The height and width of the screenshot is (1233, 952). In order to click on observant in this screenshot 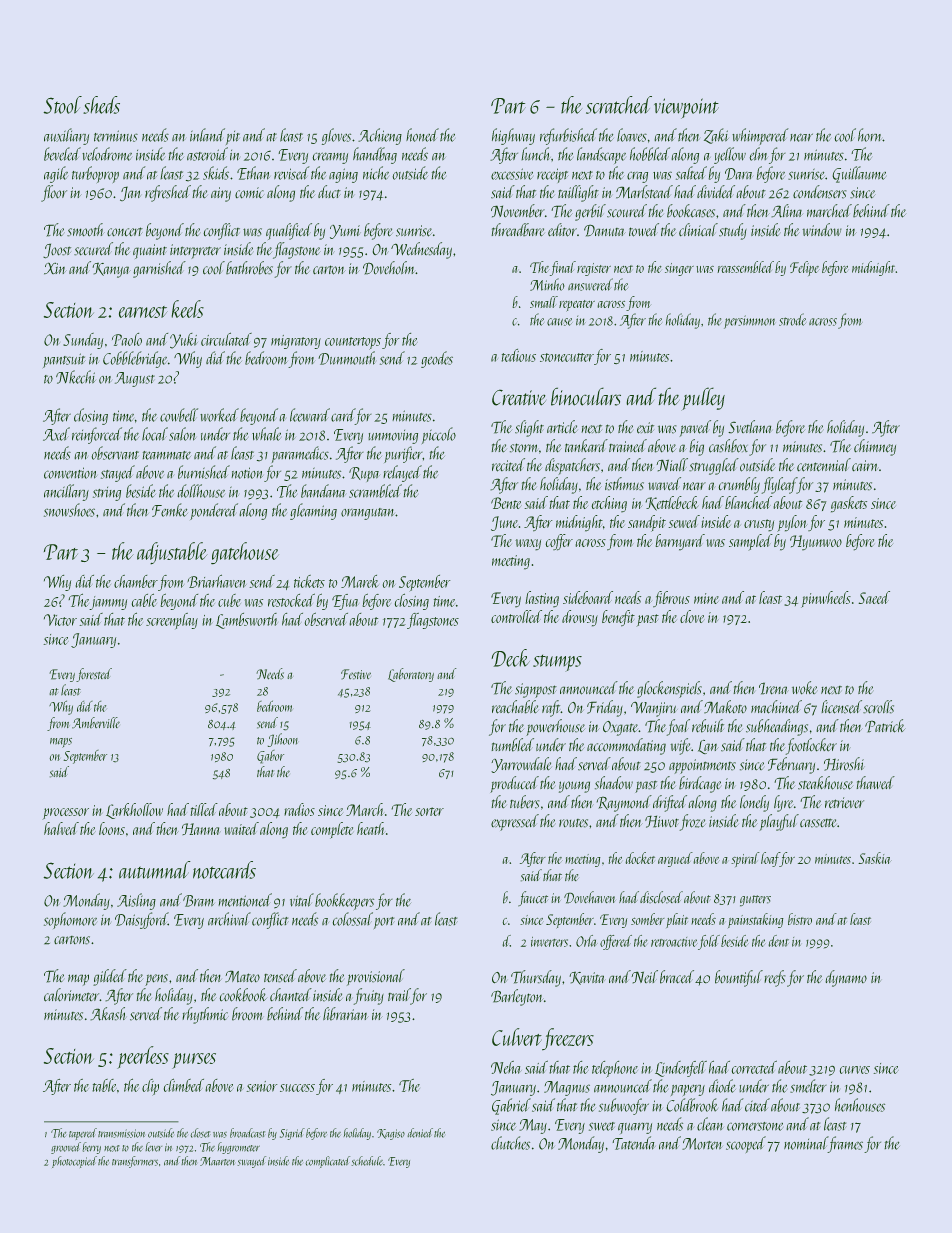, I will do `click(115, 453)`.
